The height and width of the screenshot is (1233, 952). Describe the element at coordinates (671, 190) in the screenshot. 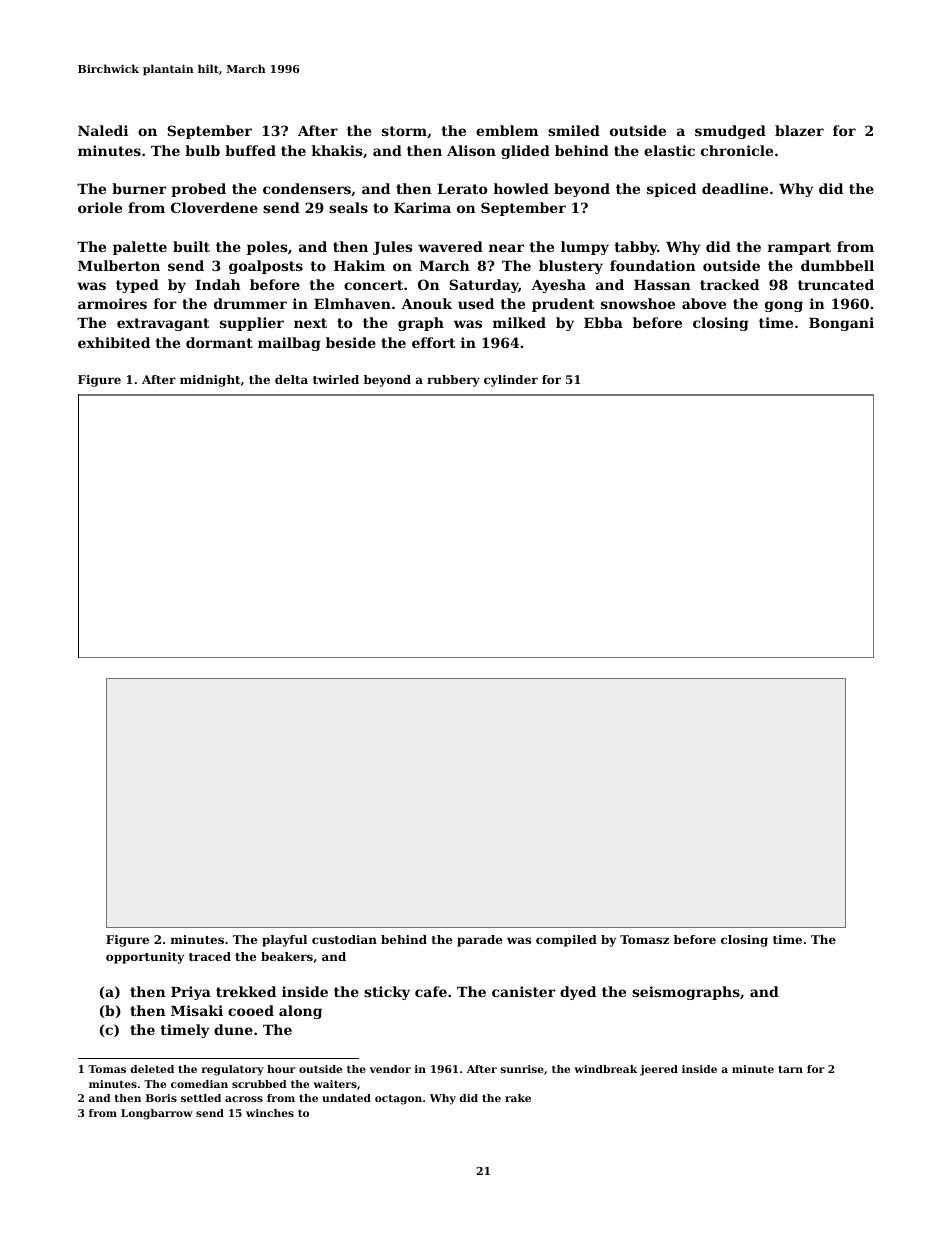

I see `spiced` at that location.
